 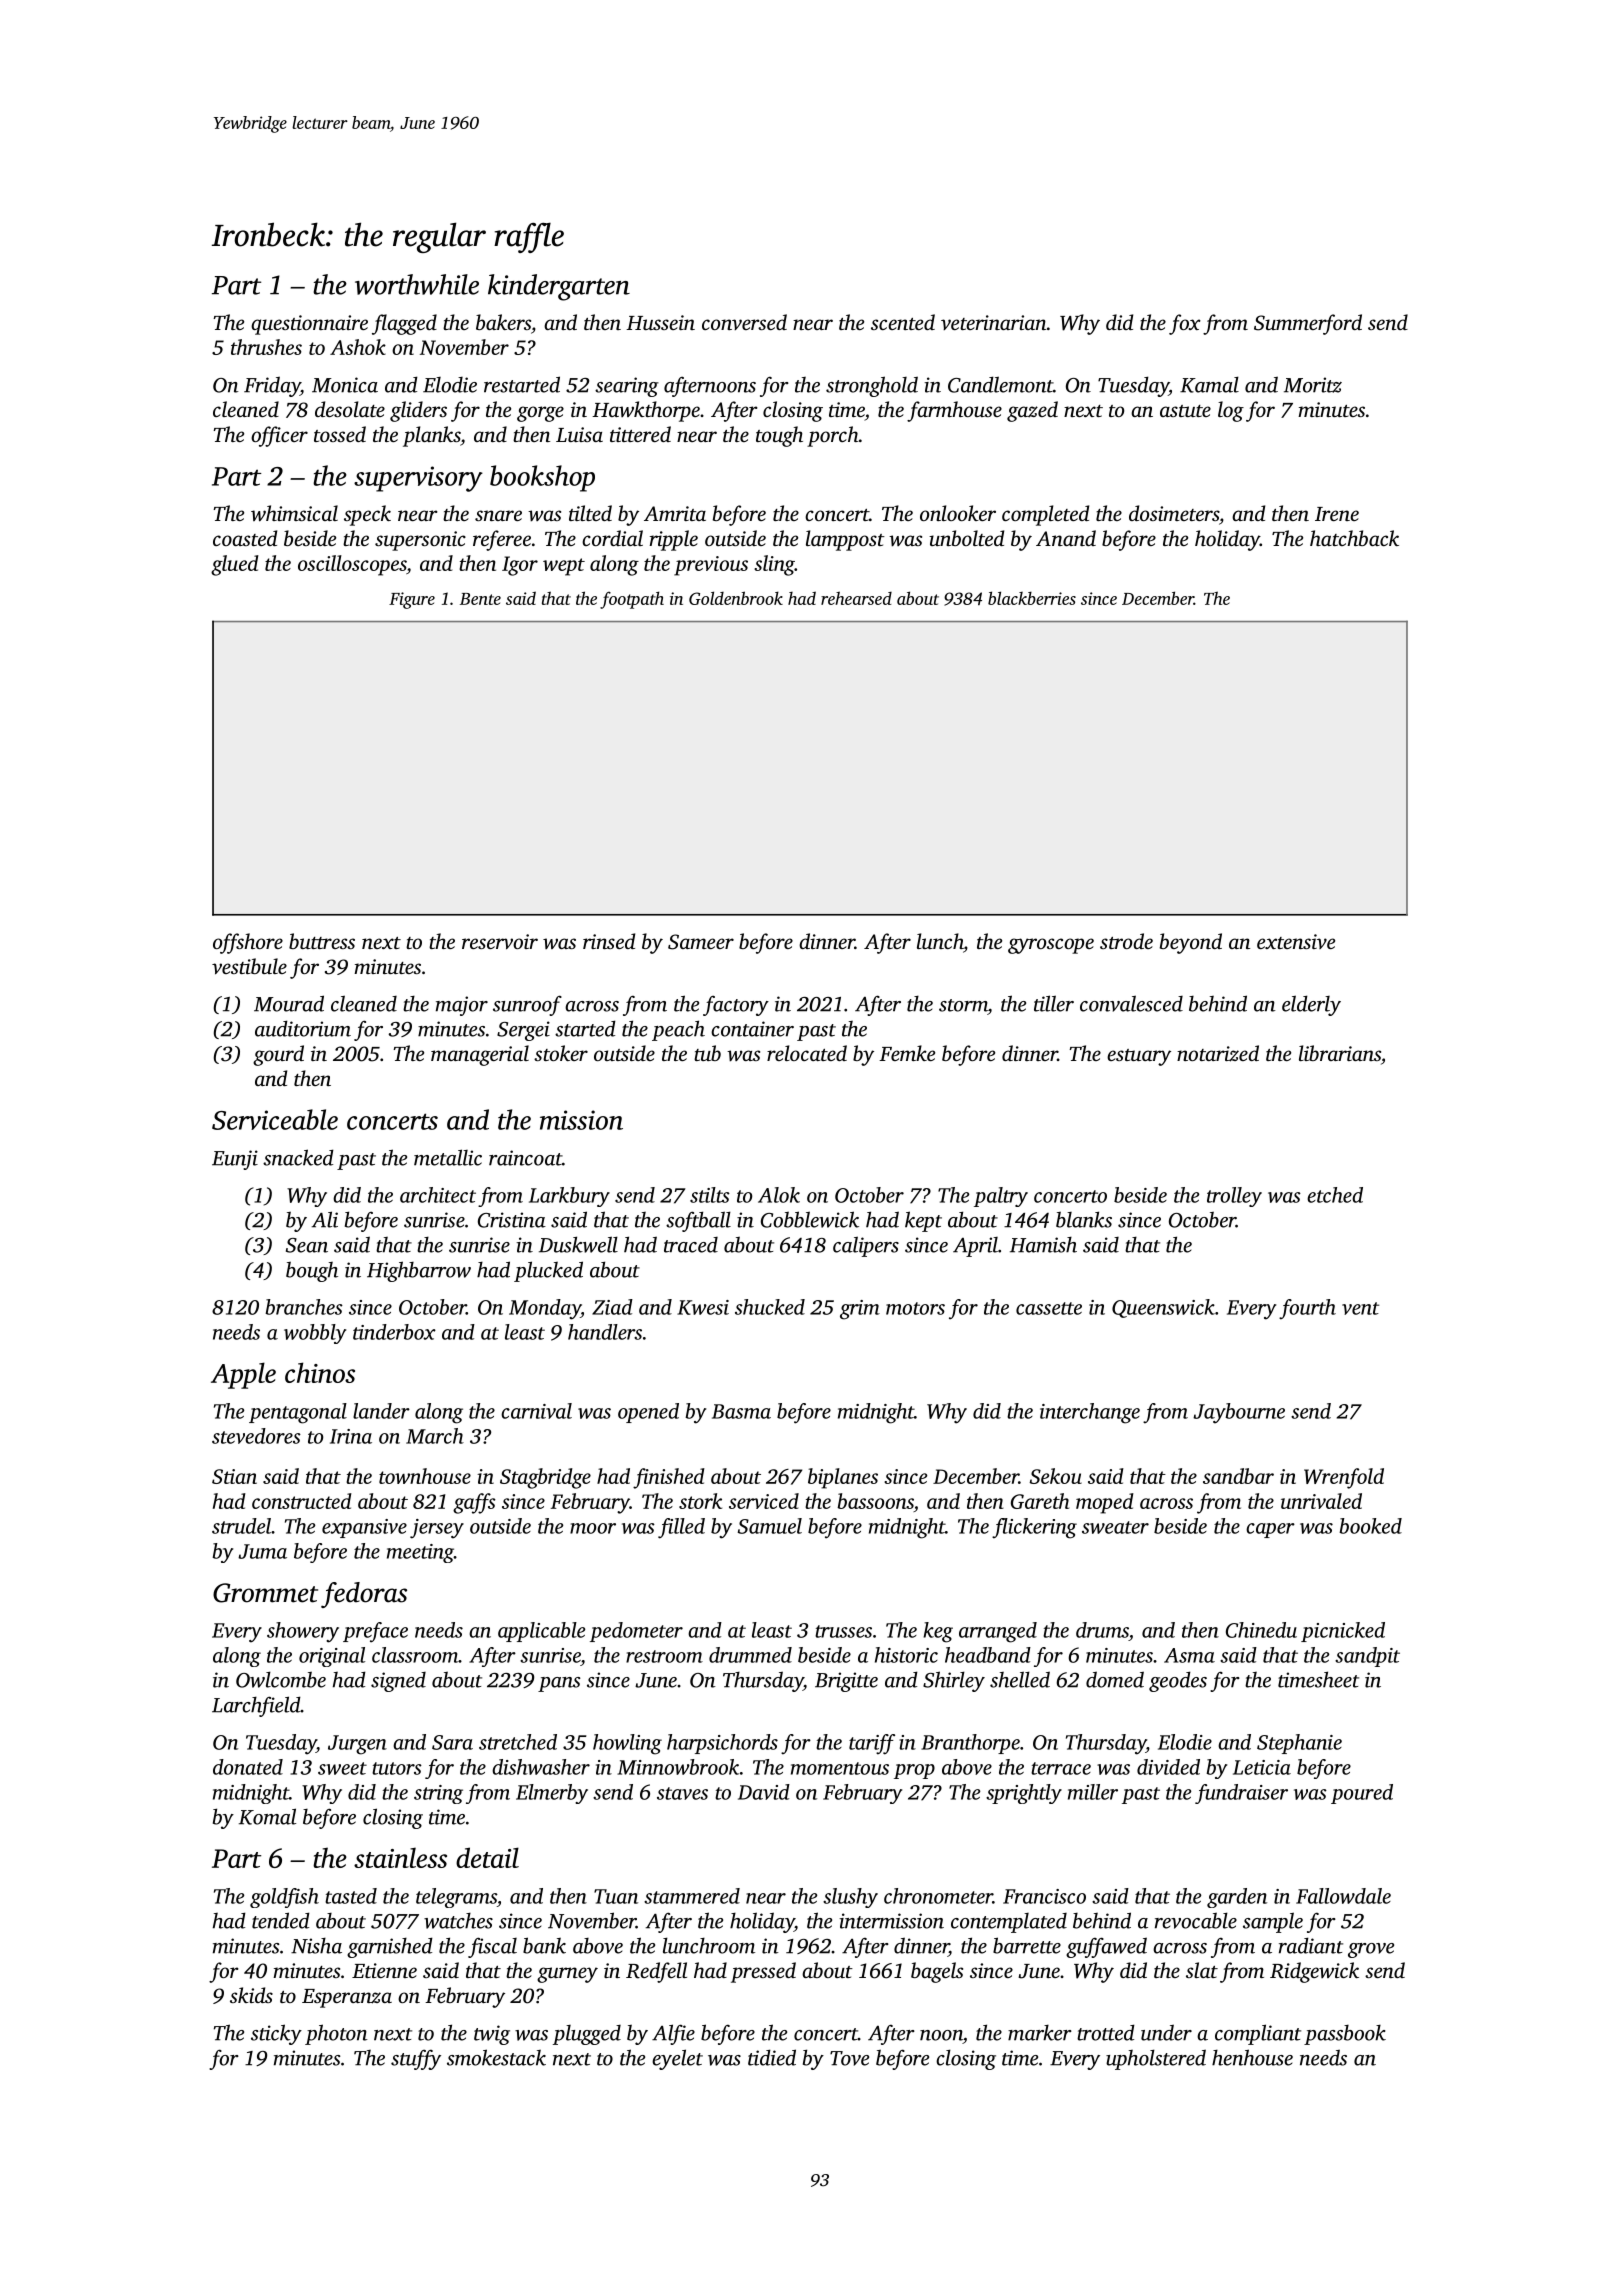 What do you see at coordinates (1308, 324) in the screenshot?
I see `Summerford` at bounding box center [1308, 324].
